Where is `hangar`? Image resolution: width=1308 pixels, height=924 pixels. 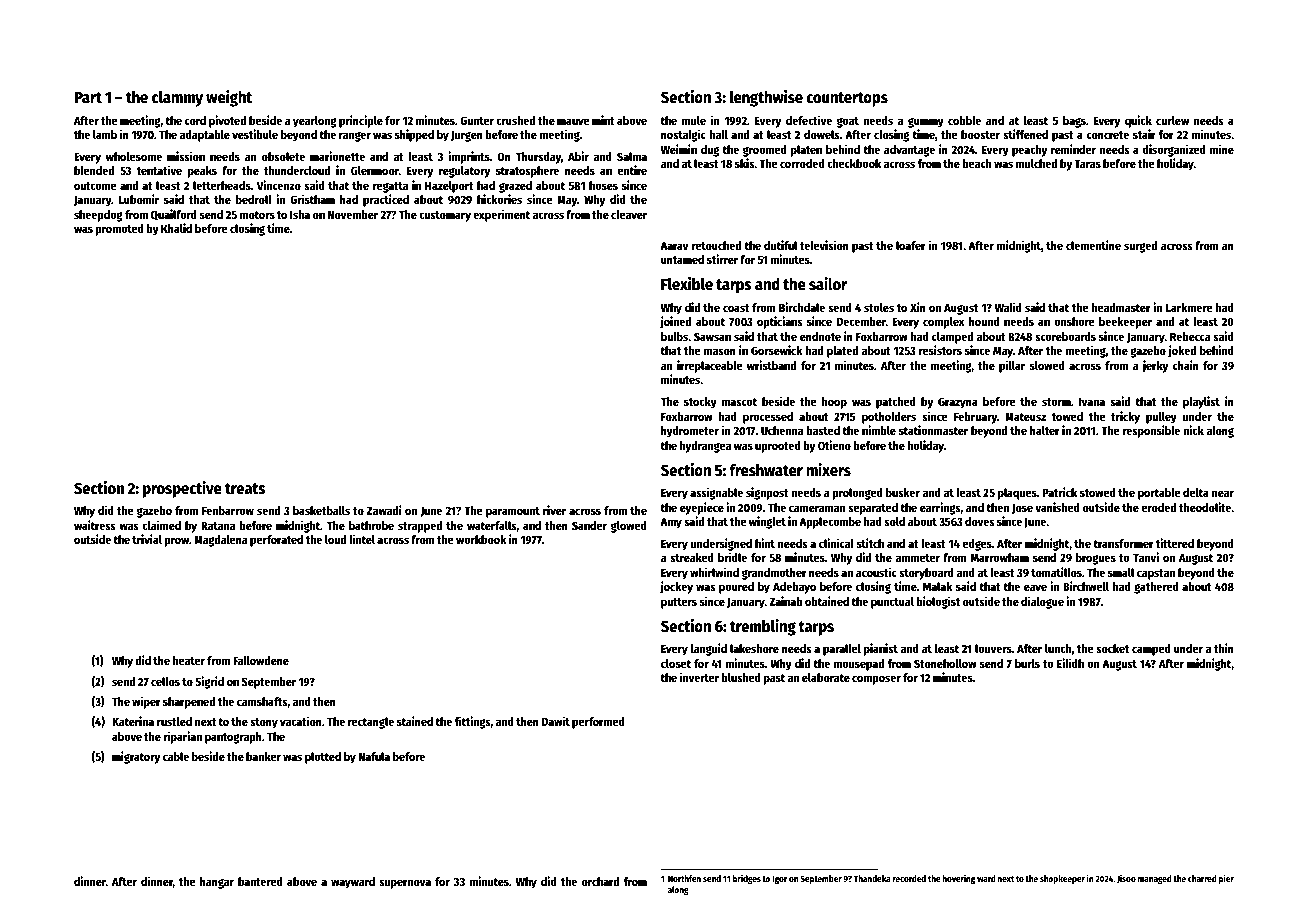
hangar is located at coordinates (217, 883).
